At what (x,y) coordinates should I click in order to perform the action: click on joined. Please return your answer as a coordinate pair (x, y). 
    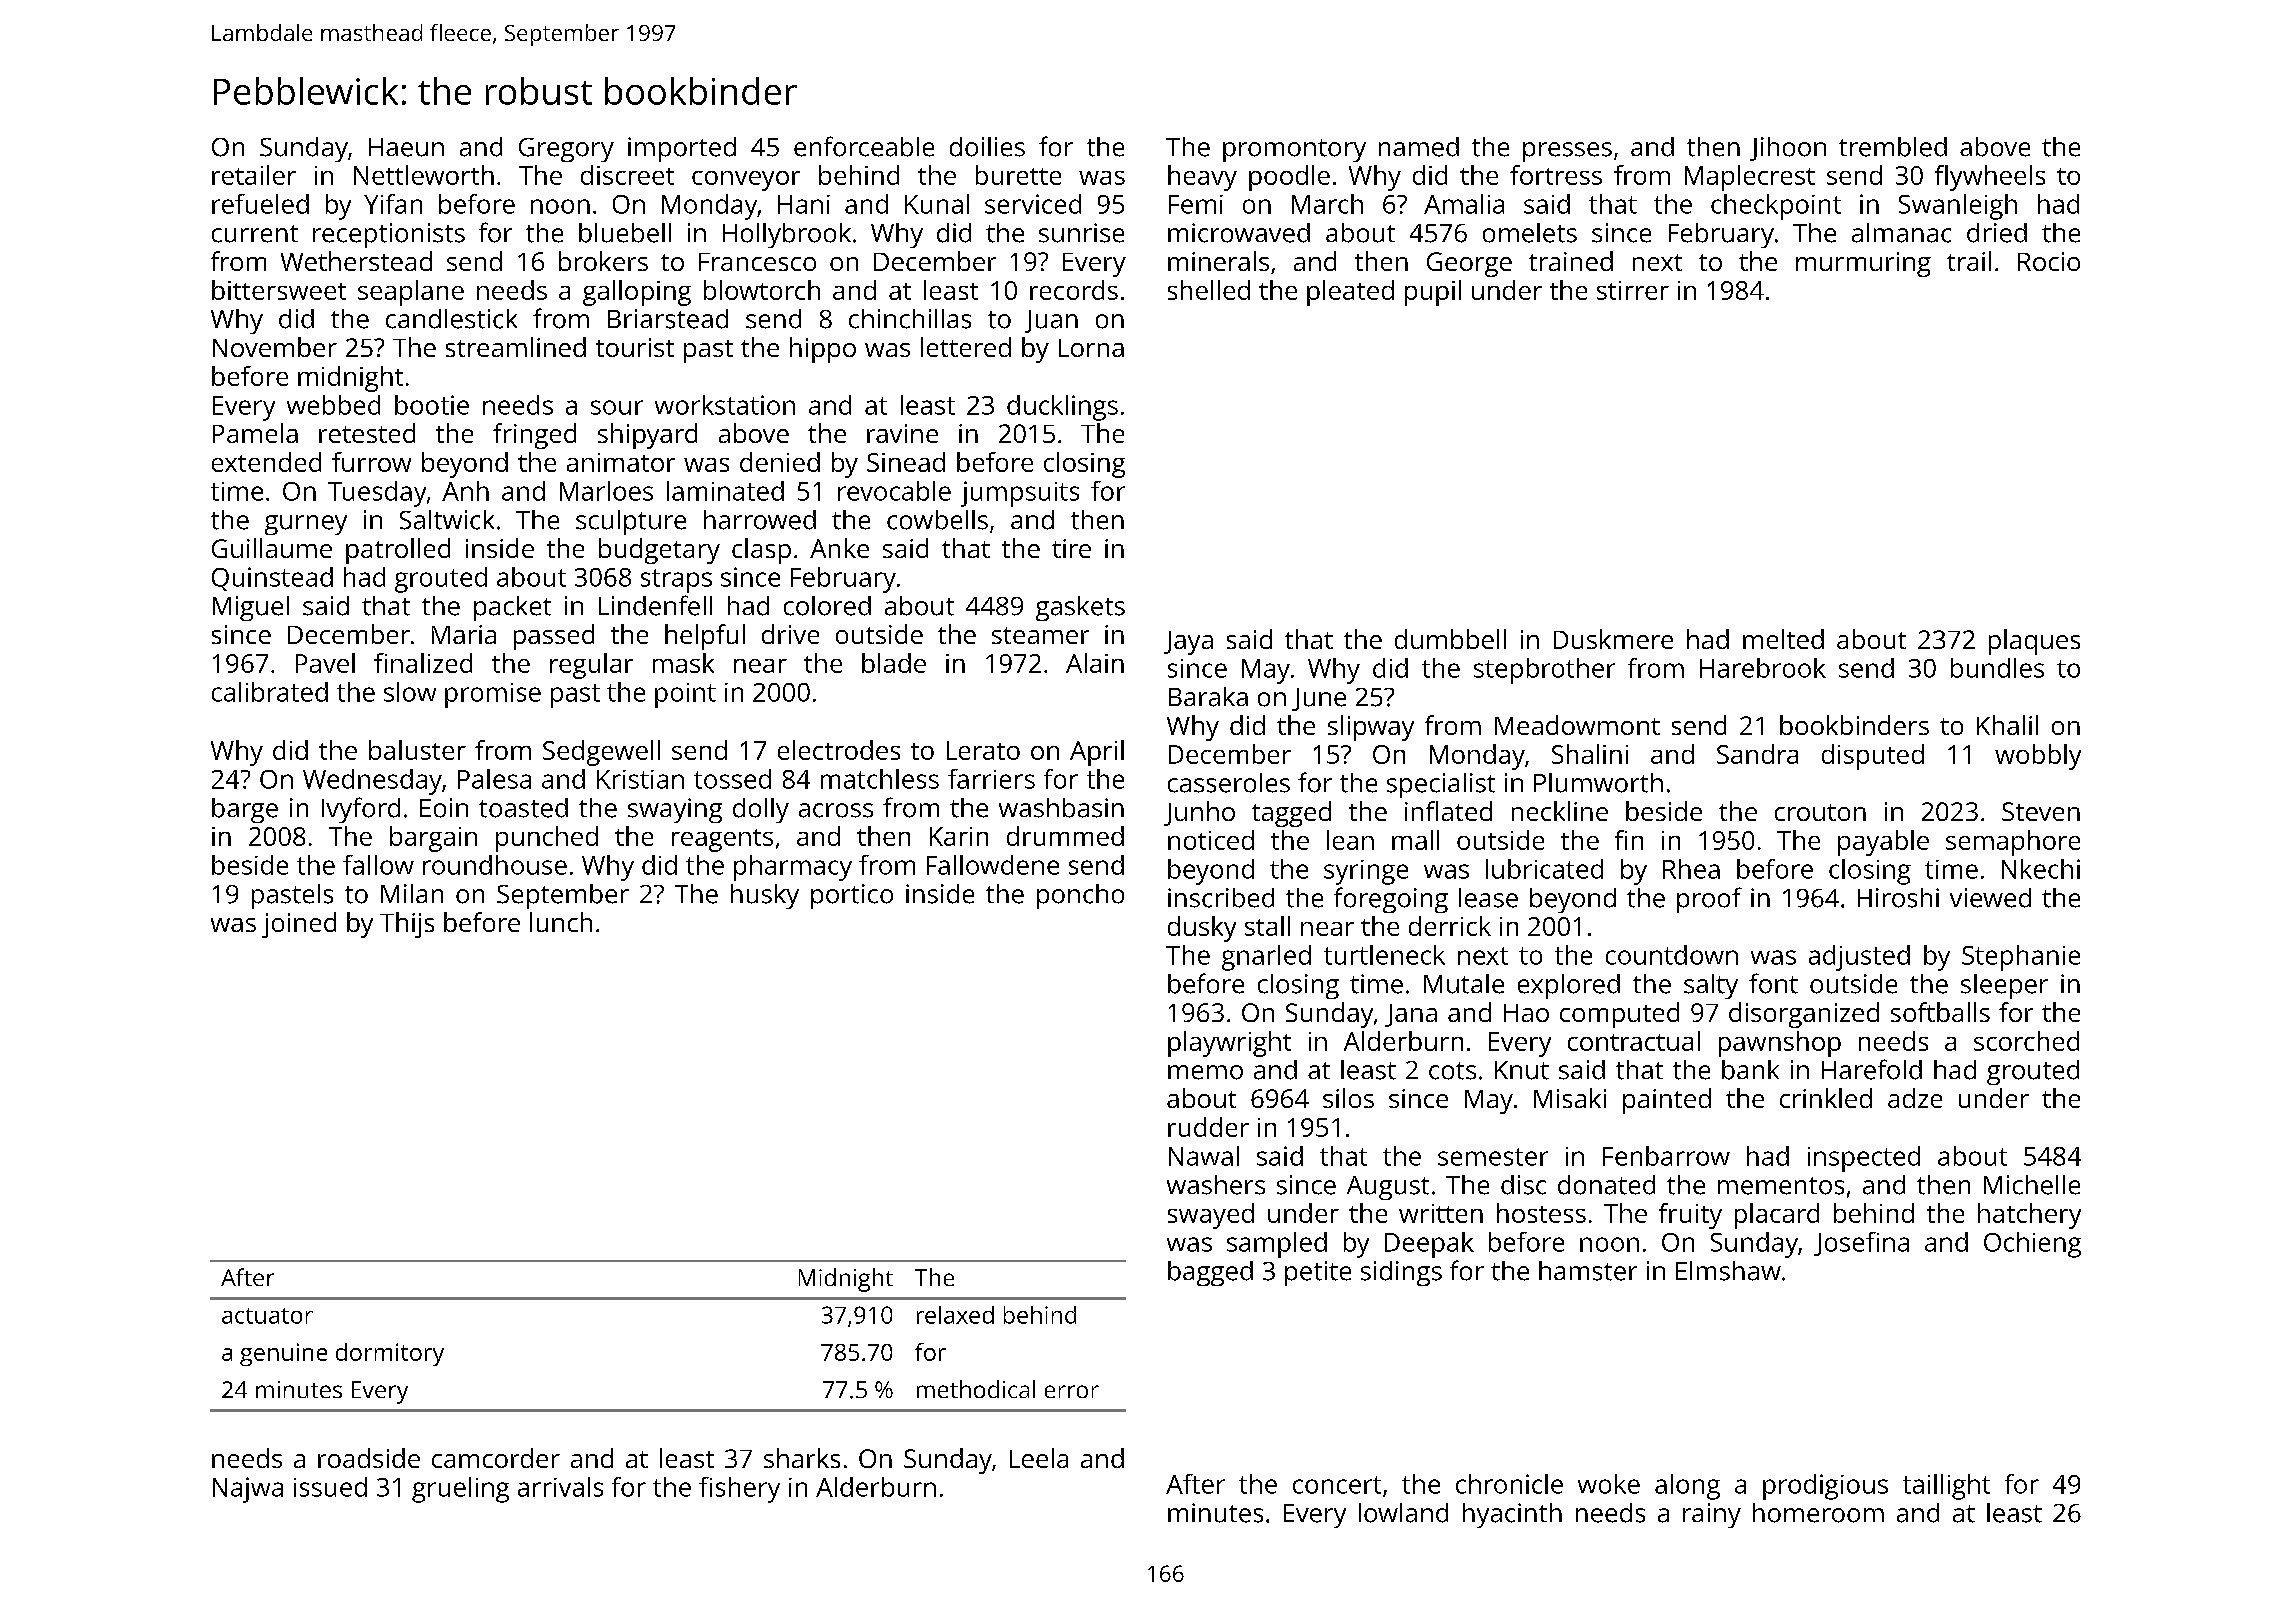
    Looking at the image, I should click on (299, 925).
